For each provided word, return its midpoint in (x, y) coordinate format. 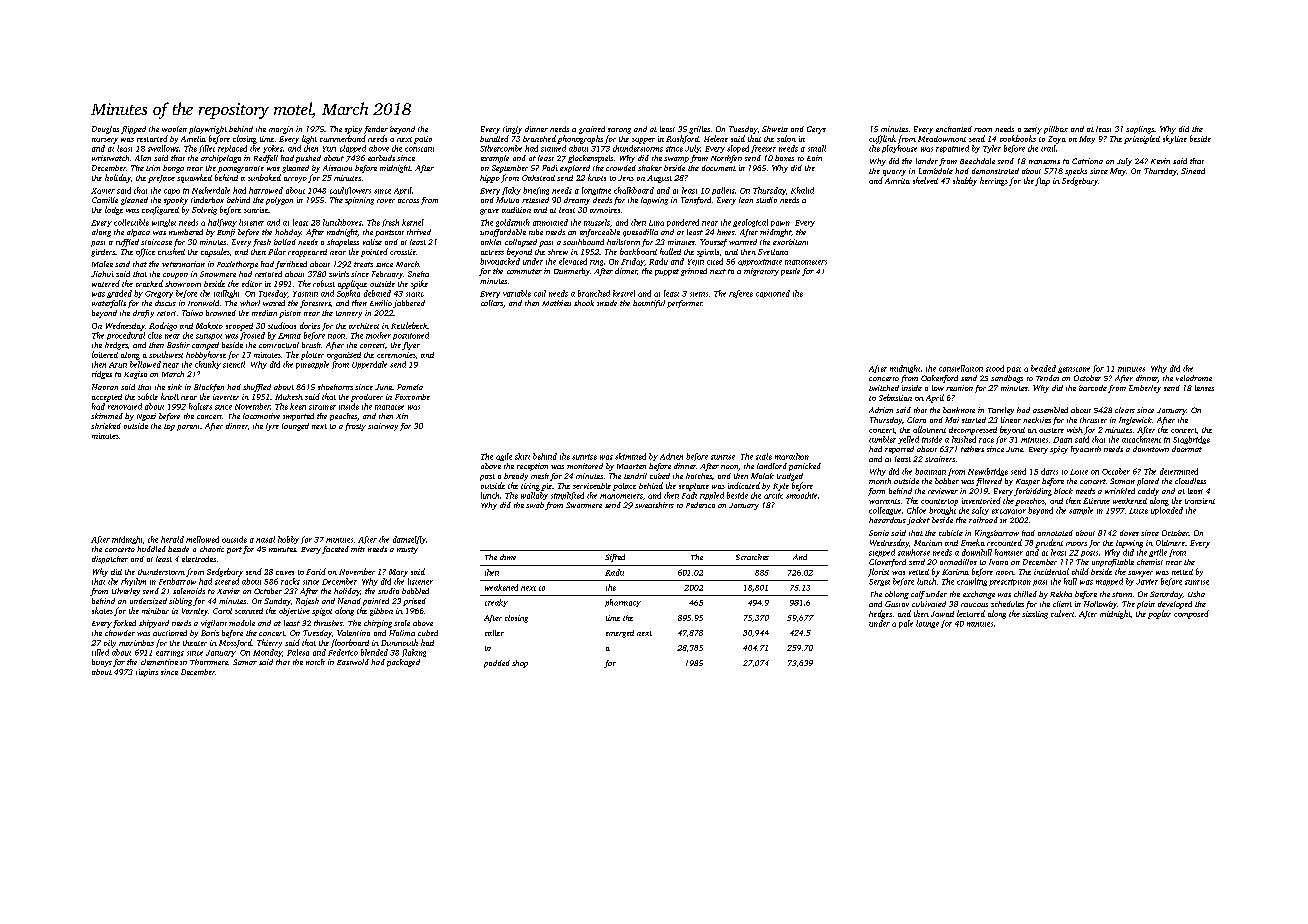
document (719, 168)
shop (520, 664)
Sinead (1193, 171)
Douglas (105, 130)
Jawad (942, 614)
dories (310, 325)
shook (584, 303)
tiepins (147, 673)
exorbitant (790, 242)
